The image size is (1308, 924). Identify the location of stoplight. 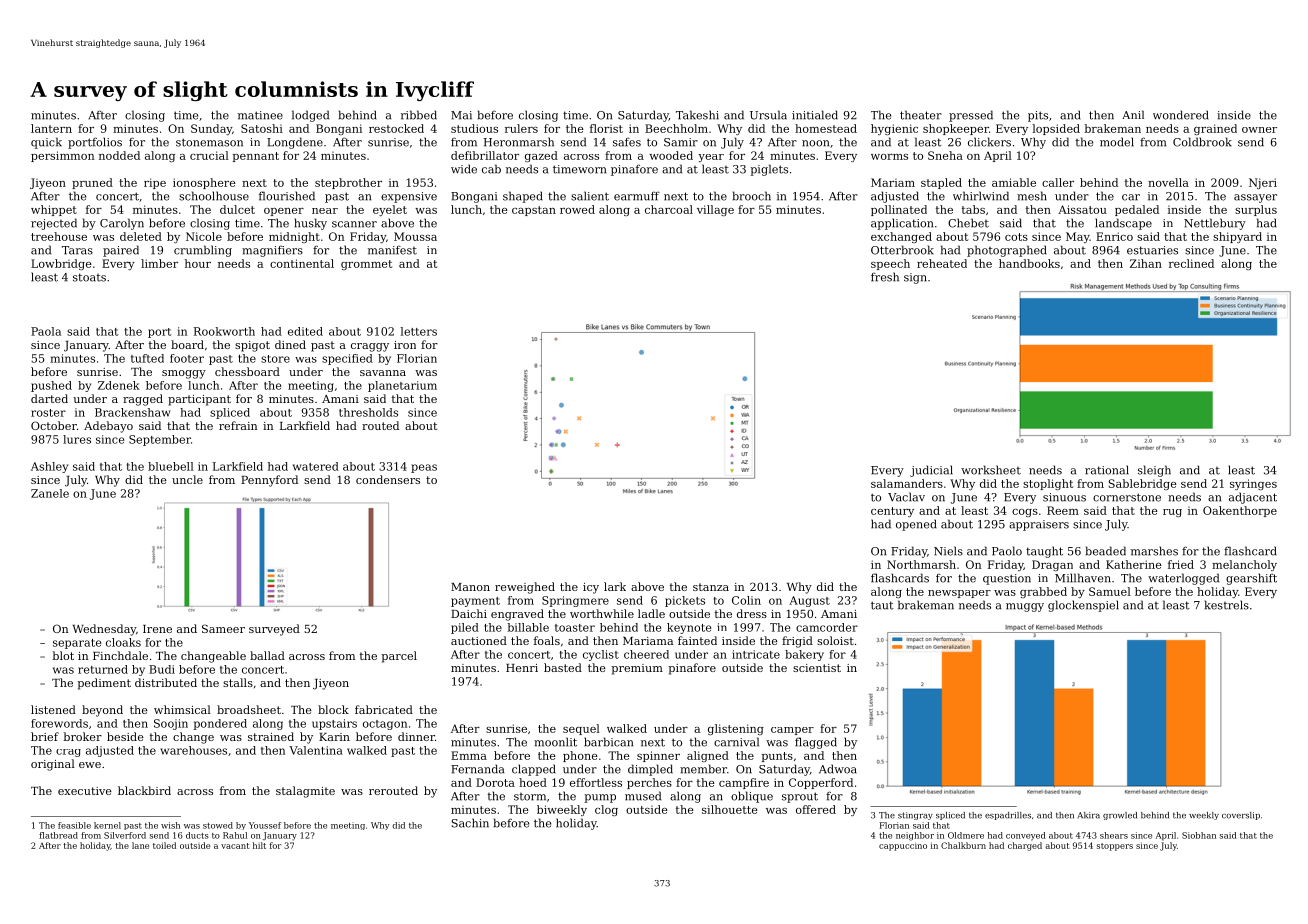
(1048, 484).
